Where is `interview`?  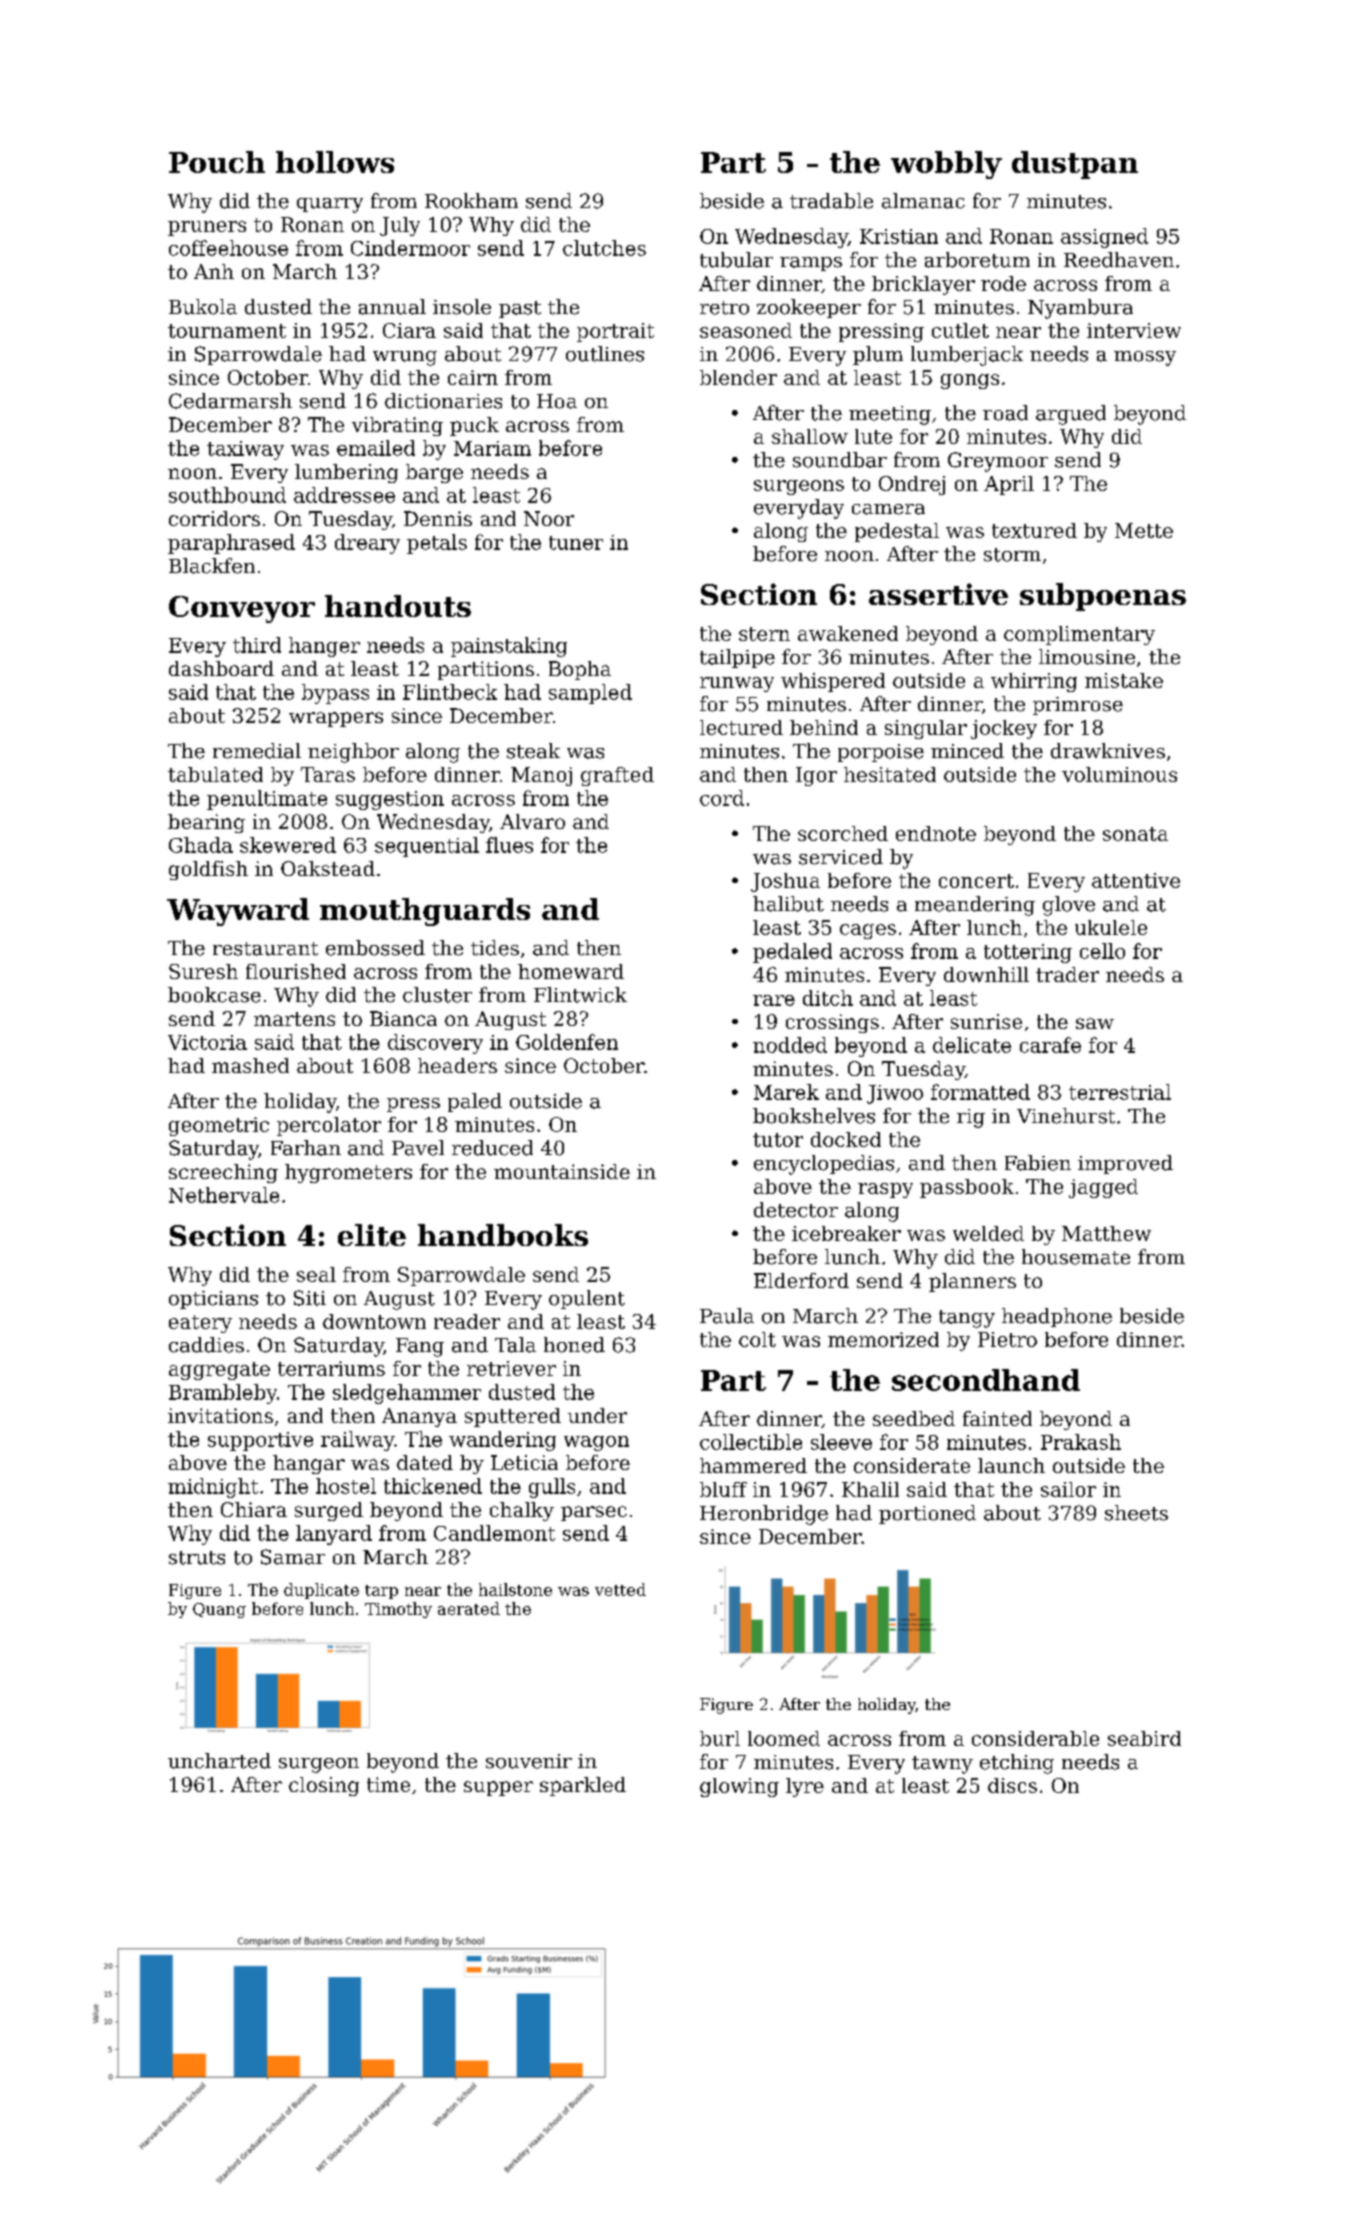
interview is located at coordinates (1134, 330).
